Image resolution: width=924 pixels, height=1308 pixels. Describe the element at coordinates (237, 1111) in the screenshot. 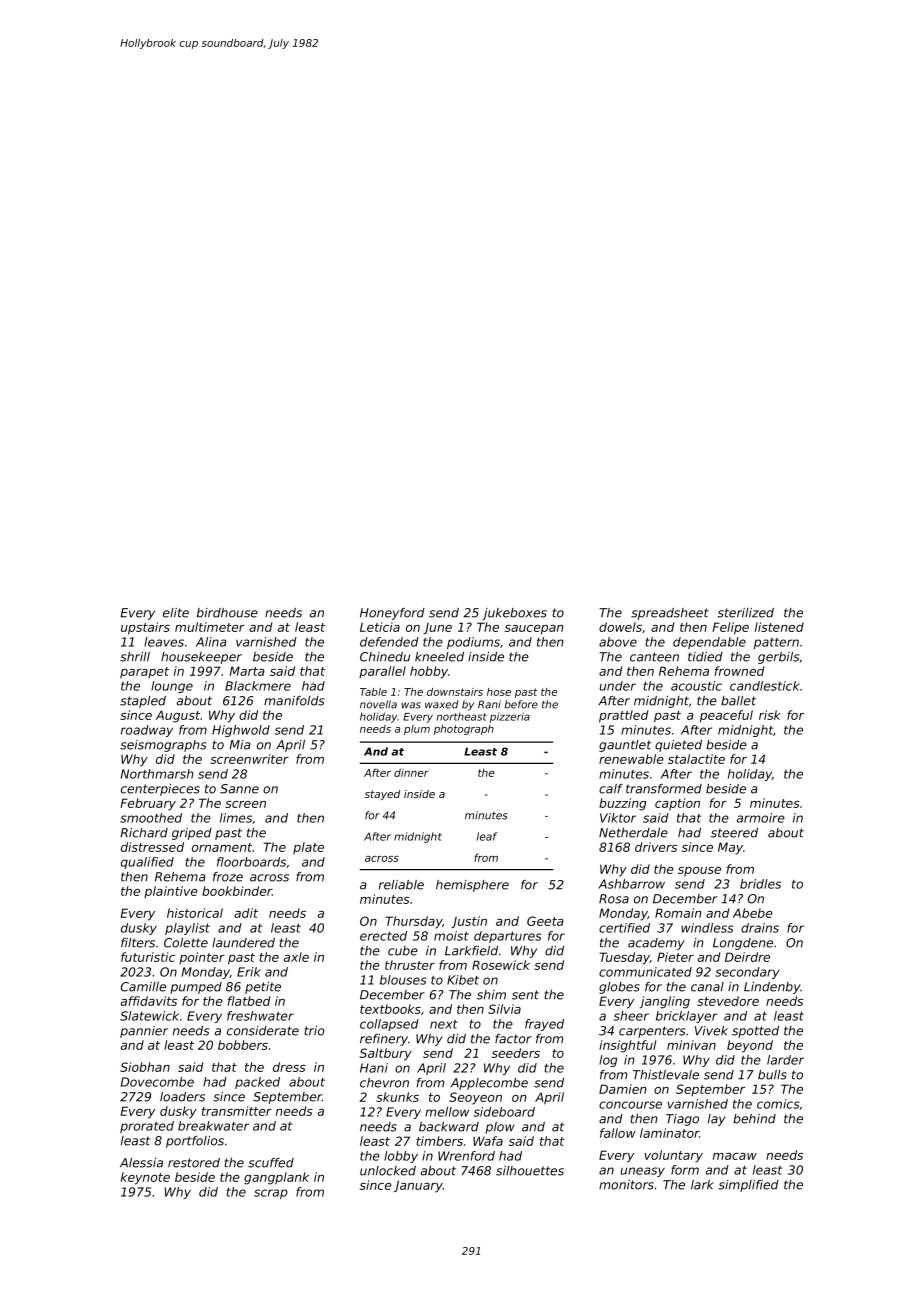

I see `transmitter` at that location.
